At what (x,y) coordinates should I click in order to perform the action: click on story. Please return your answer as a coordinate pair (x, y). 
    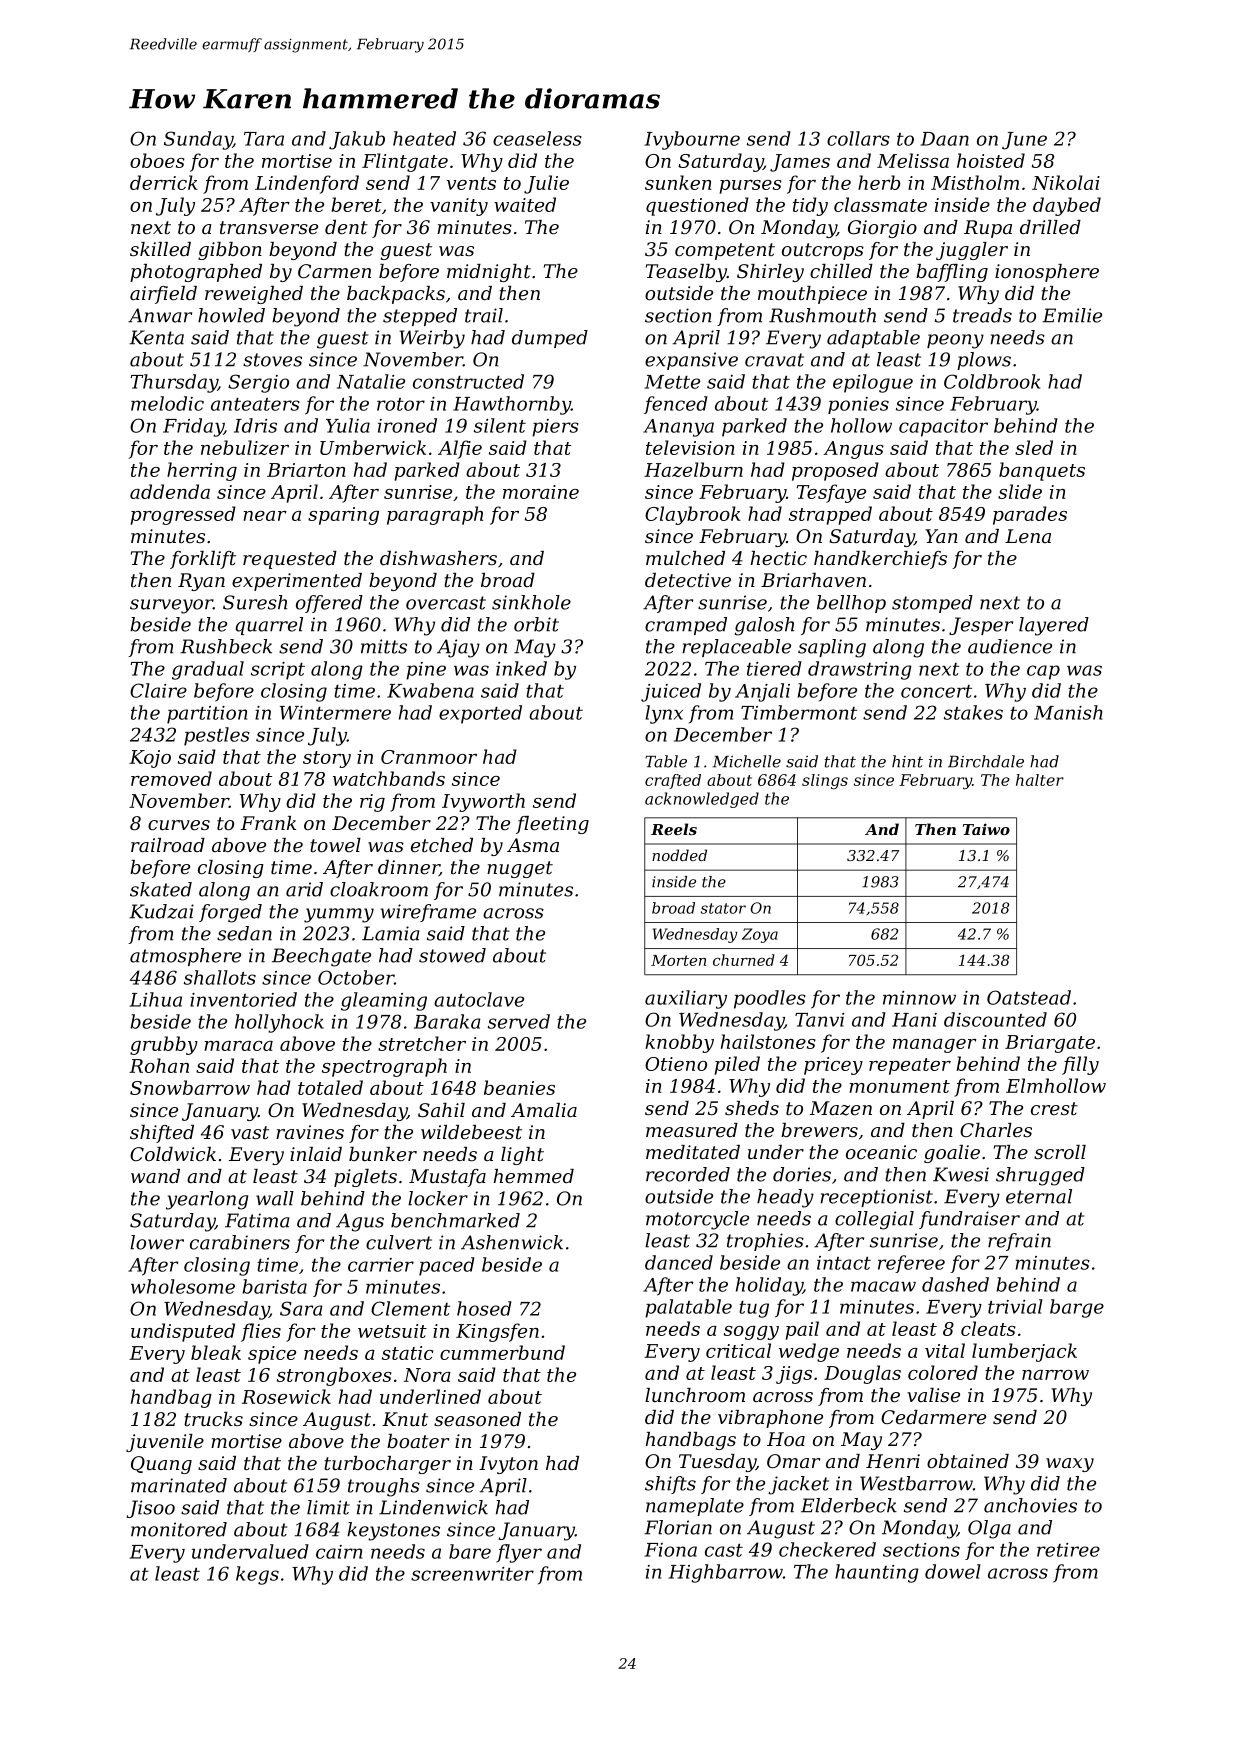
    Looking at the image, I should click on (327, 759).
